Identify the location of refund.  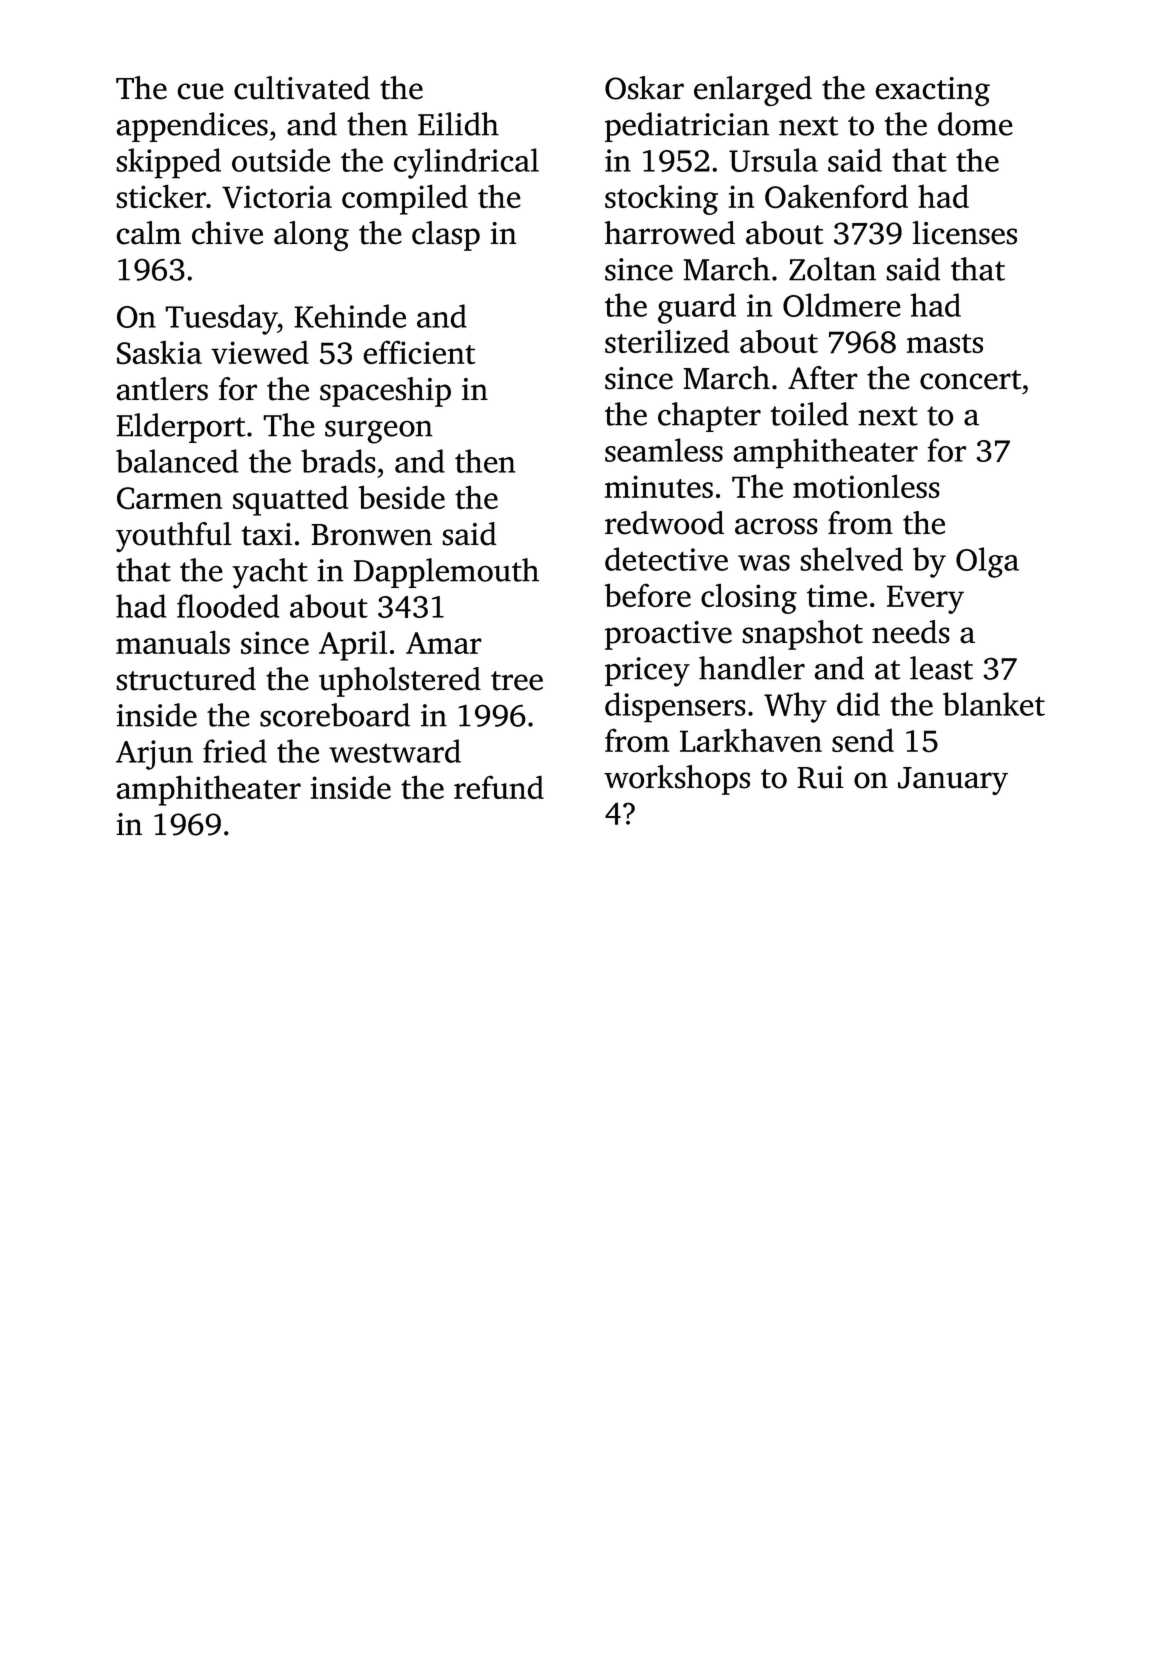
(499, 787).
